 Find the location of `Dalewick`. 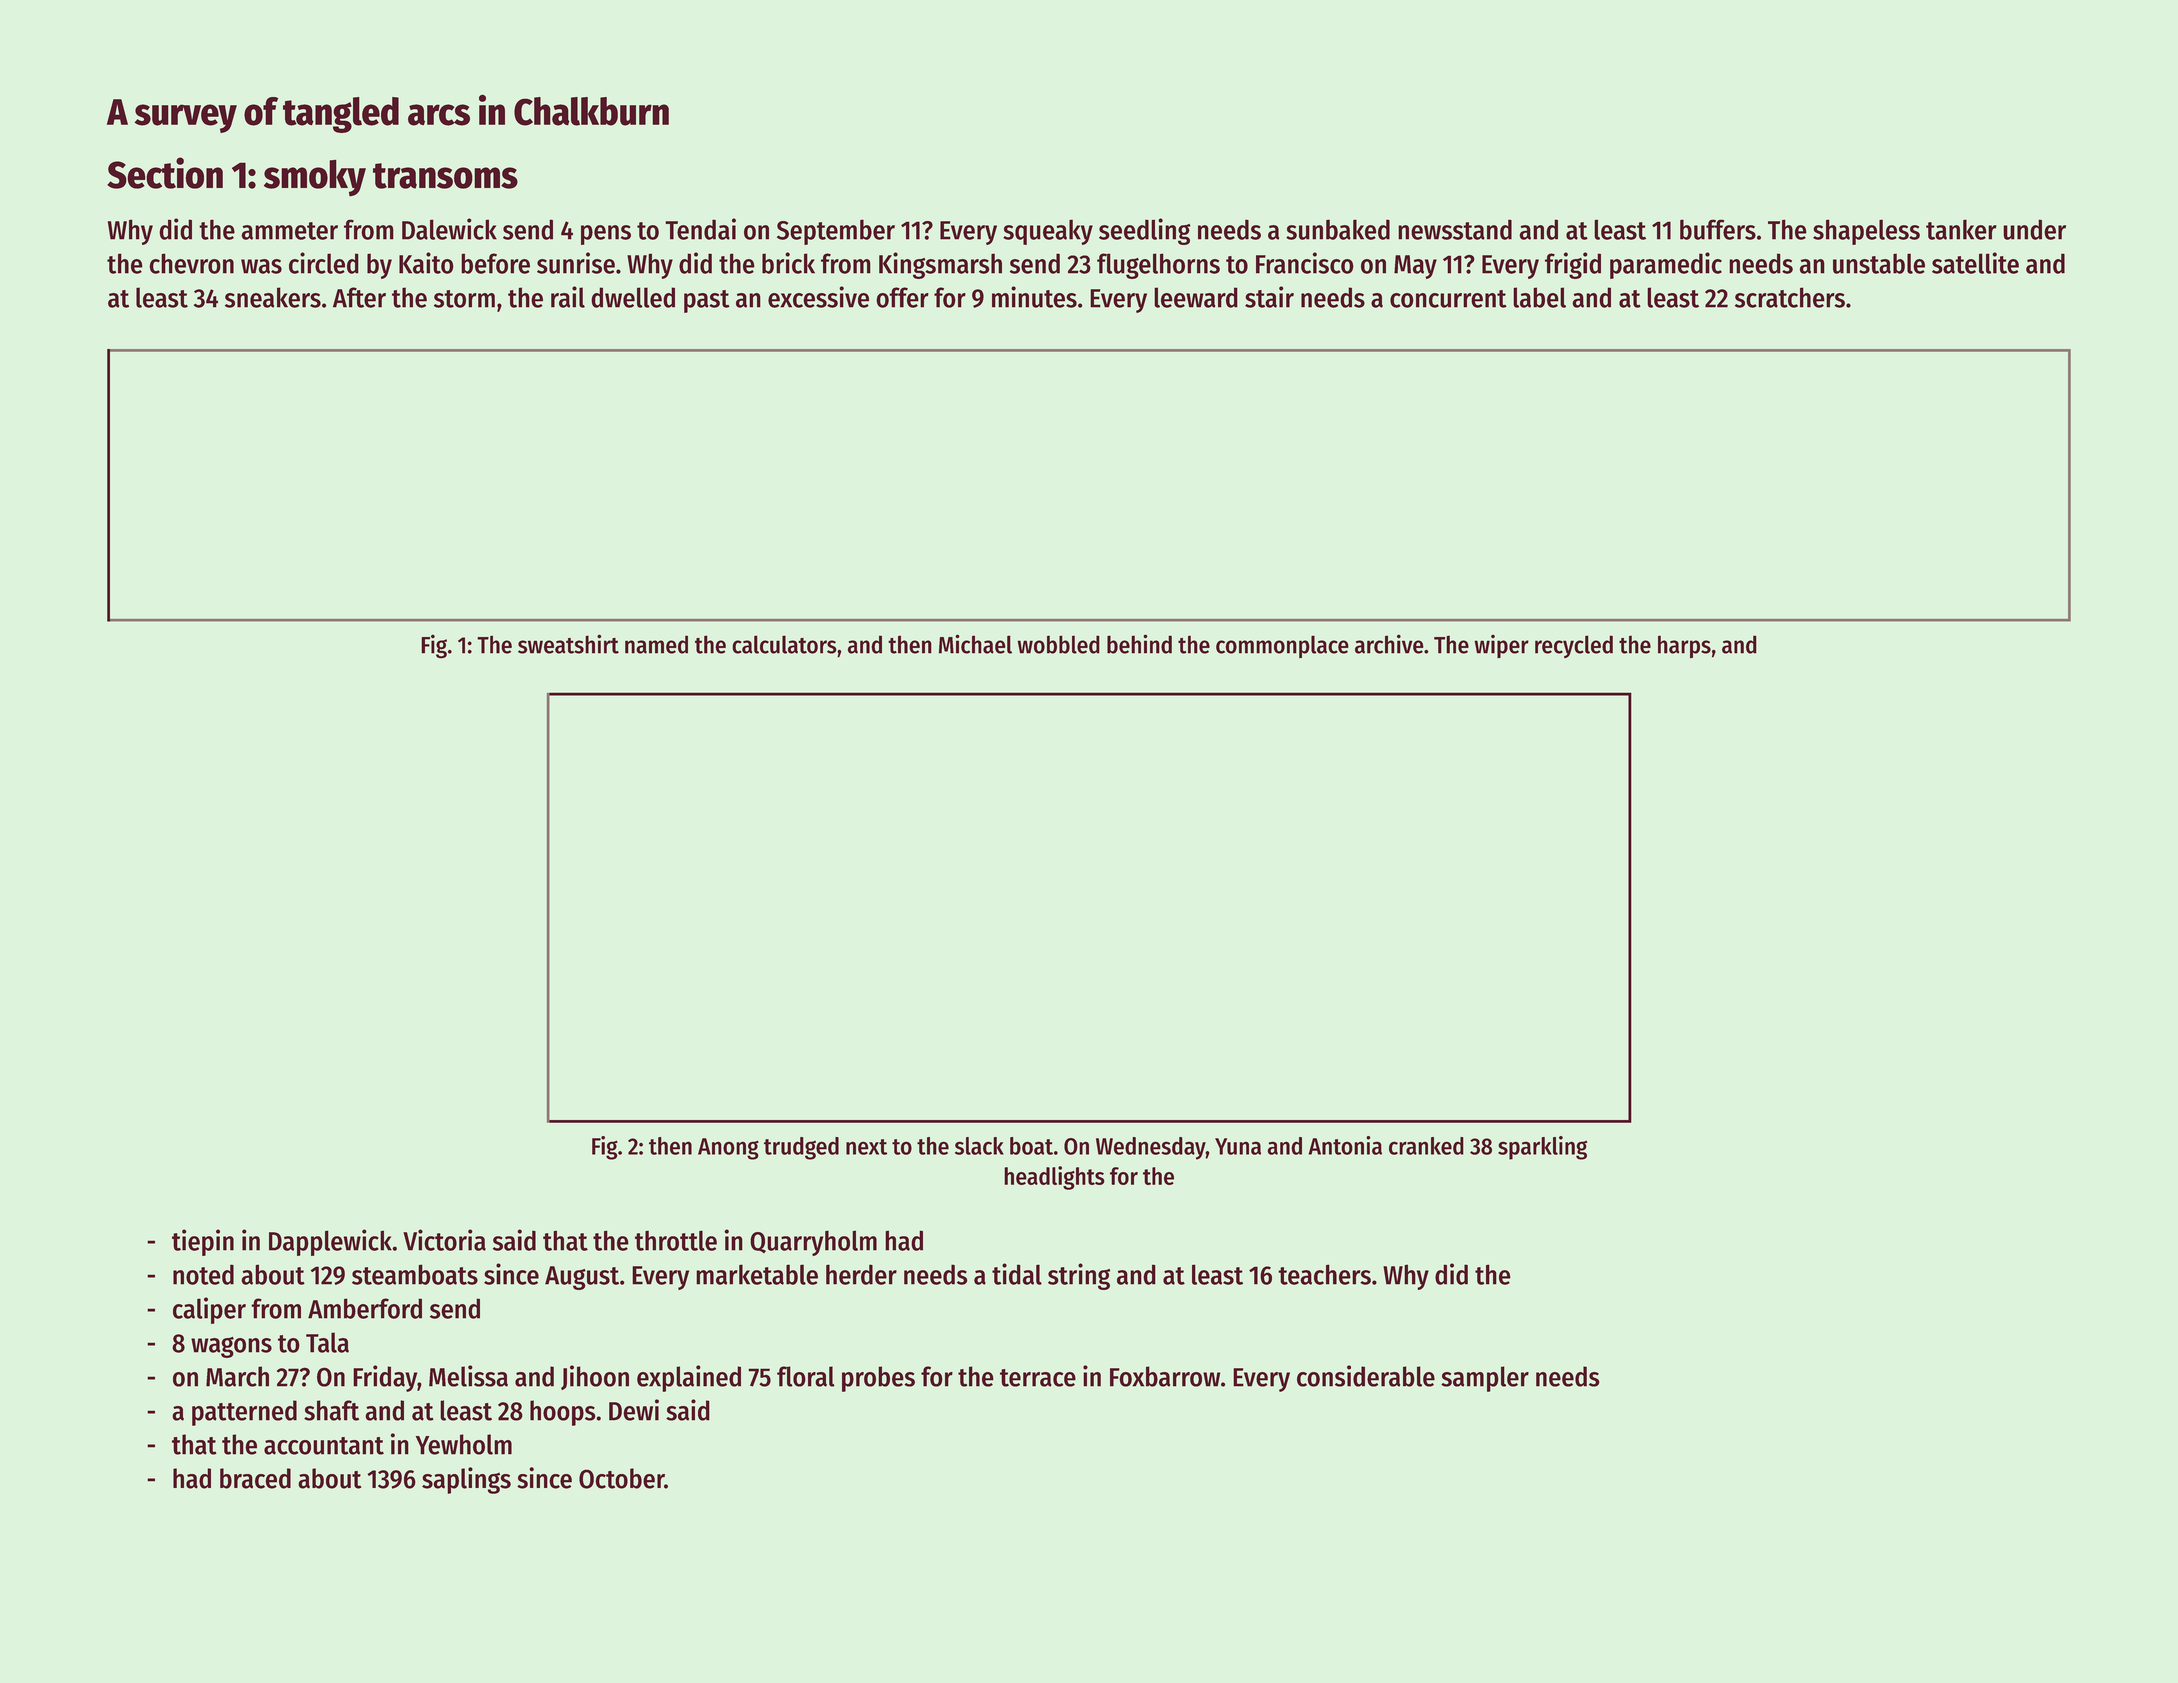

Dalewick is located at coordinates (449, 229).
